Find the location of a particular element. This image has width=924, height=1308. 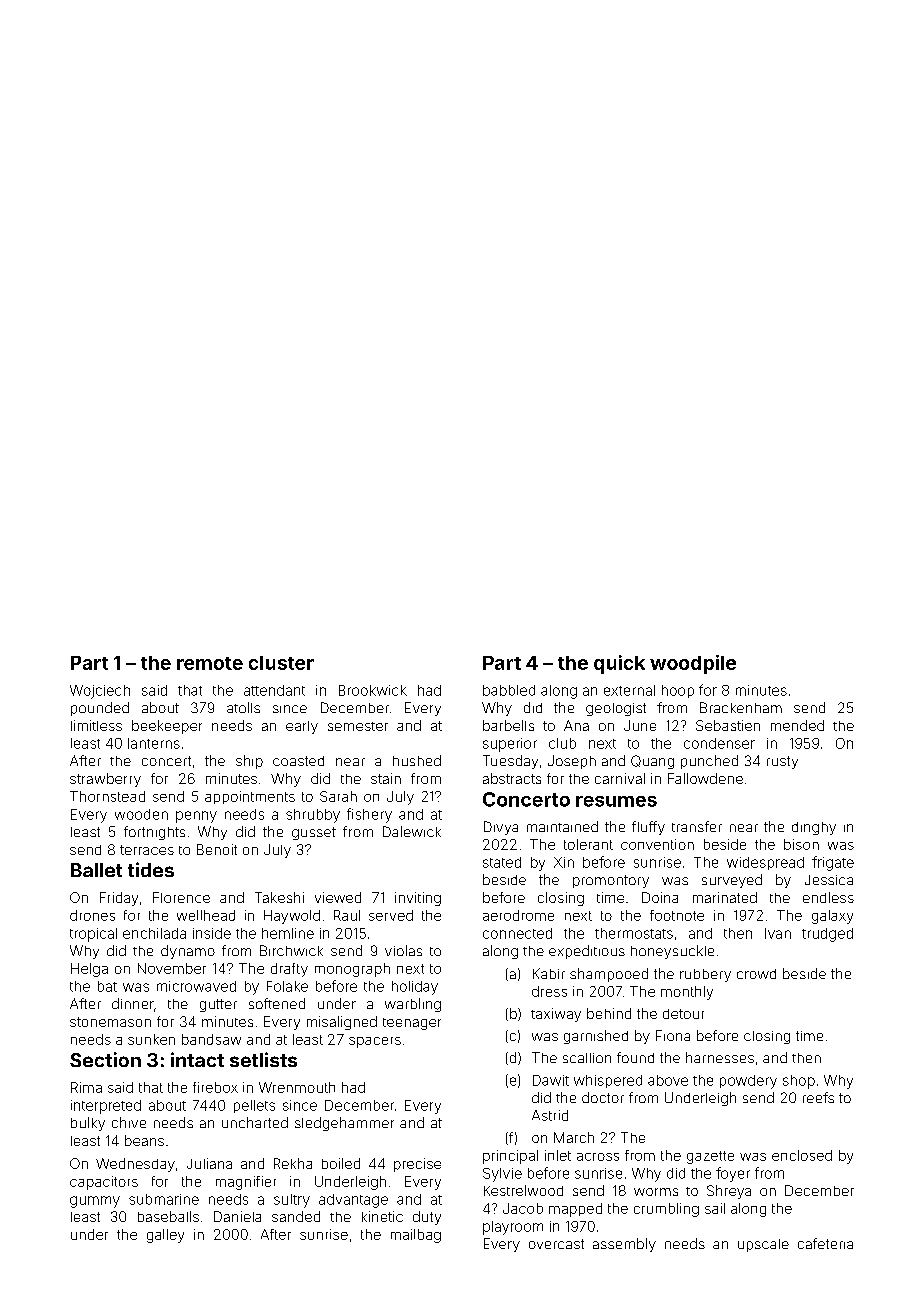

Jacob is located at coordinates (523, 1208).
